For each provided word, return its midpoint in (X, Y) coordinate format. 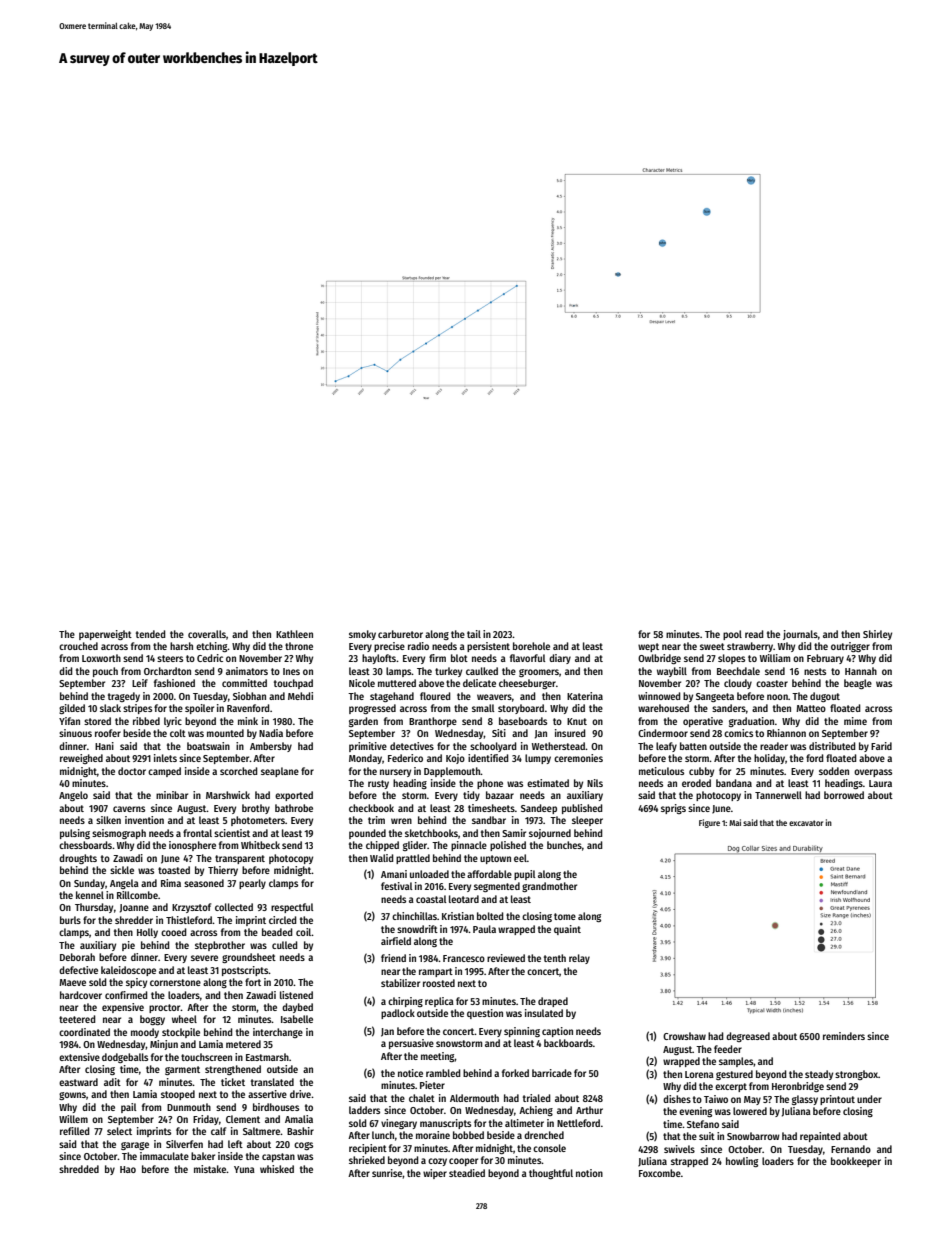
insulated (544, 1013)
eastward (78, 1082)
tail (474, 634)
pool (732, 635)
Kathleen (294, 634)
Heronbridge (798, 1087)
